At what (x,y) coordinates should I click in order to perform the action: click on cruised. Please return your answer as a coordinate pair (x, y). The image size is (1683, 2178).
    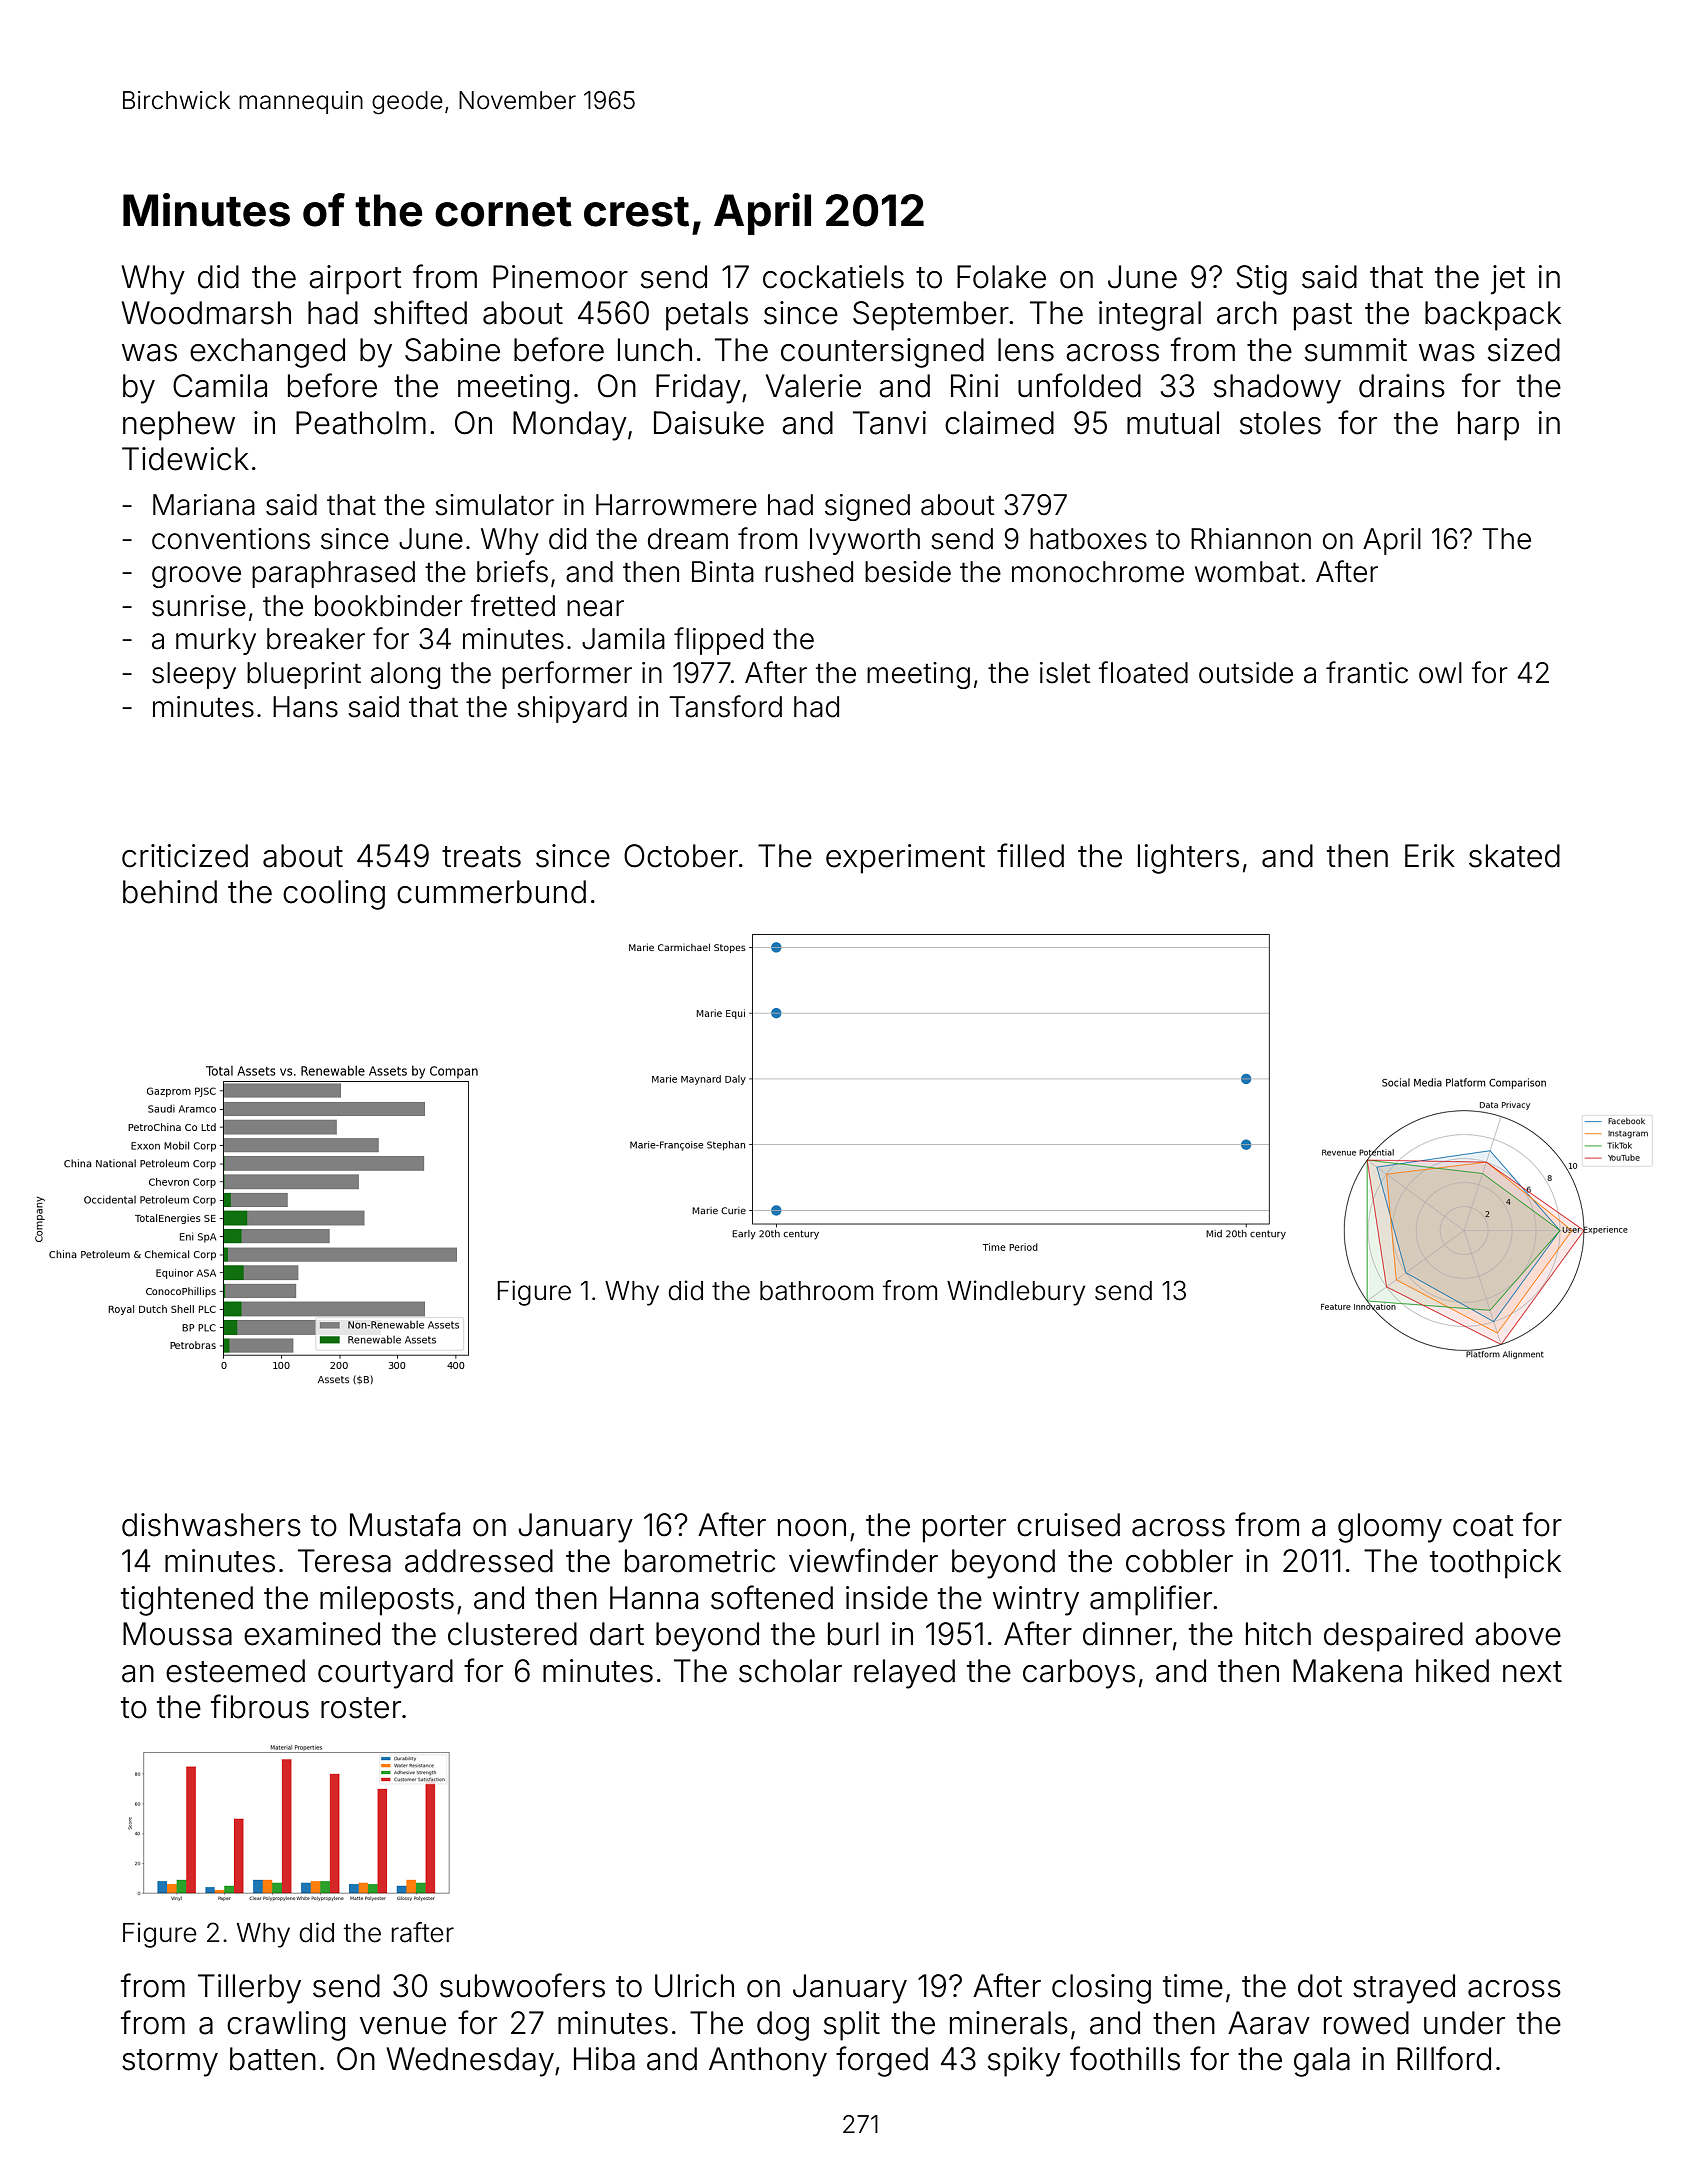
    Looking at the image, I should click on (1068, 1525).
